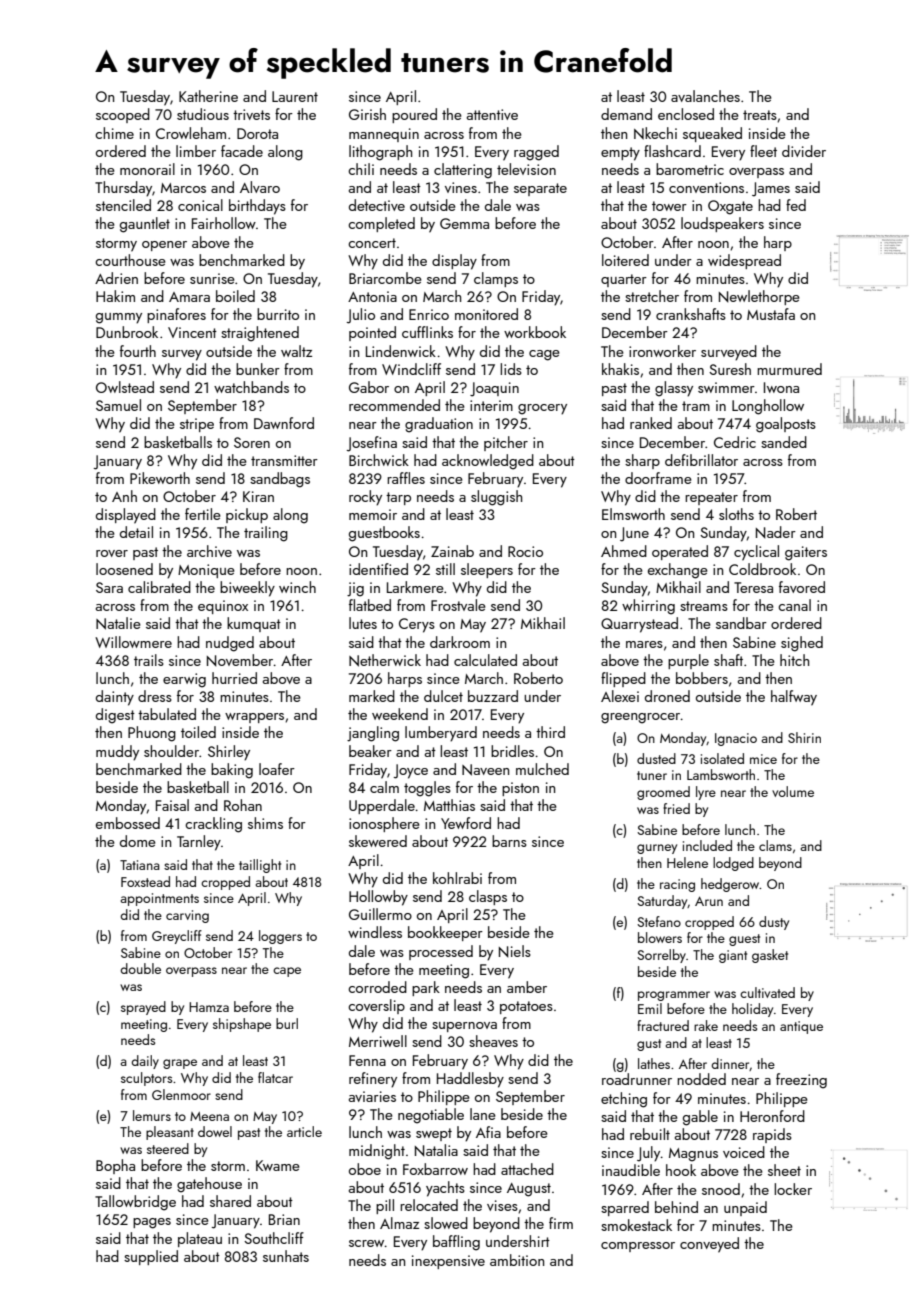 The width and height of the screenshot is (924, 1308). Describe the element at coordinates (208, 96) in the screenshot. I see `Katherine` at that location.
